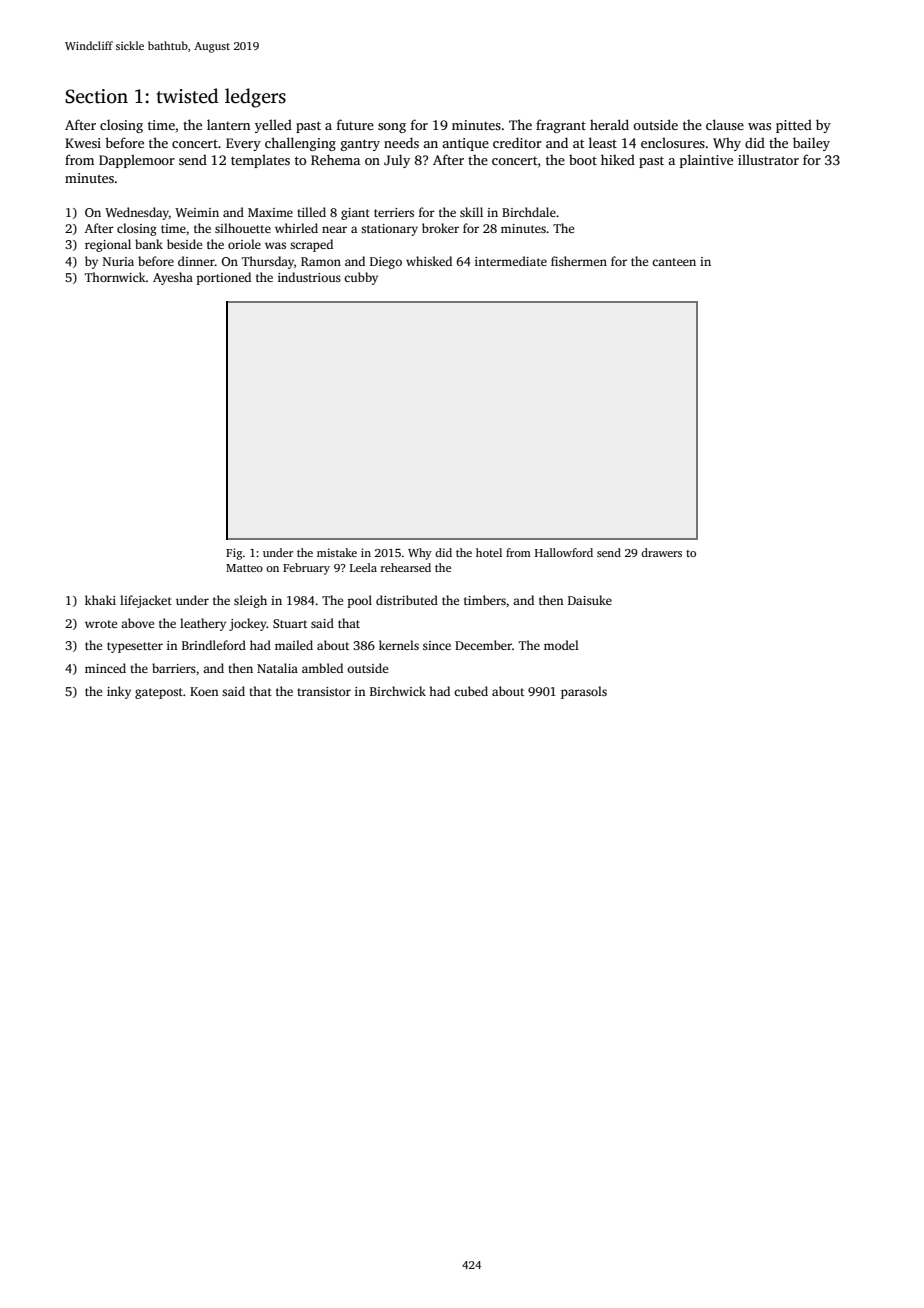  What do you see at coordinates (579, 261) in the image?
I see `fishermen` at bounding box center [579, 261].
